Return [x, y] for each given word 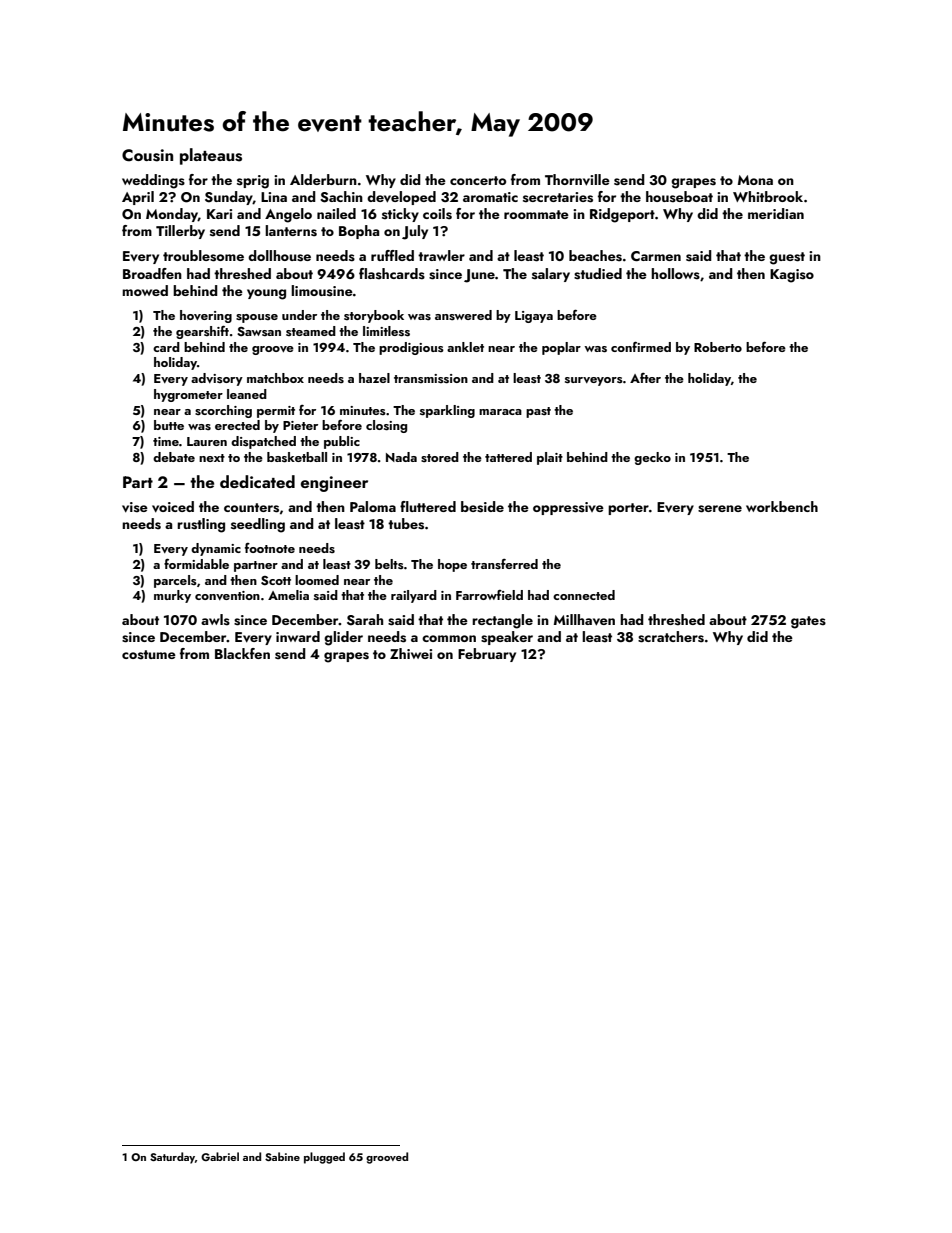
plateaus [211, 156]
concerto [478, 180]
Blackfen [242, 653]
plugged [324, 1158]
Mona [755, 180]
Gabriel [220, 1156]
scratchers [671, 637]
